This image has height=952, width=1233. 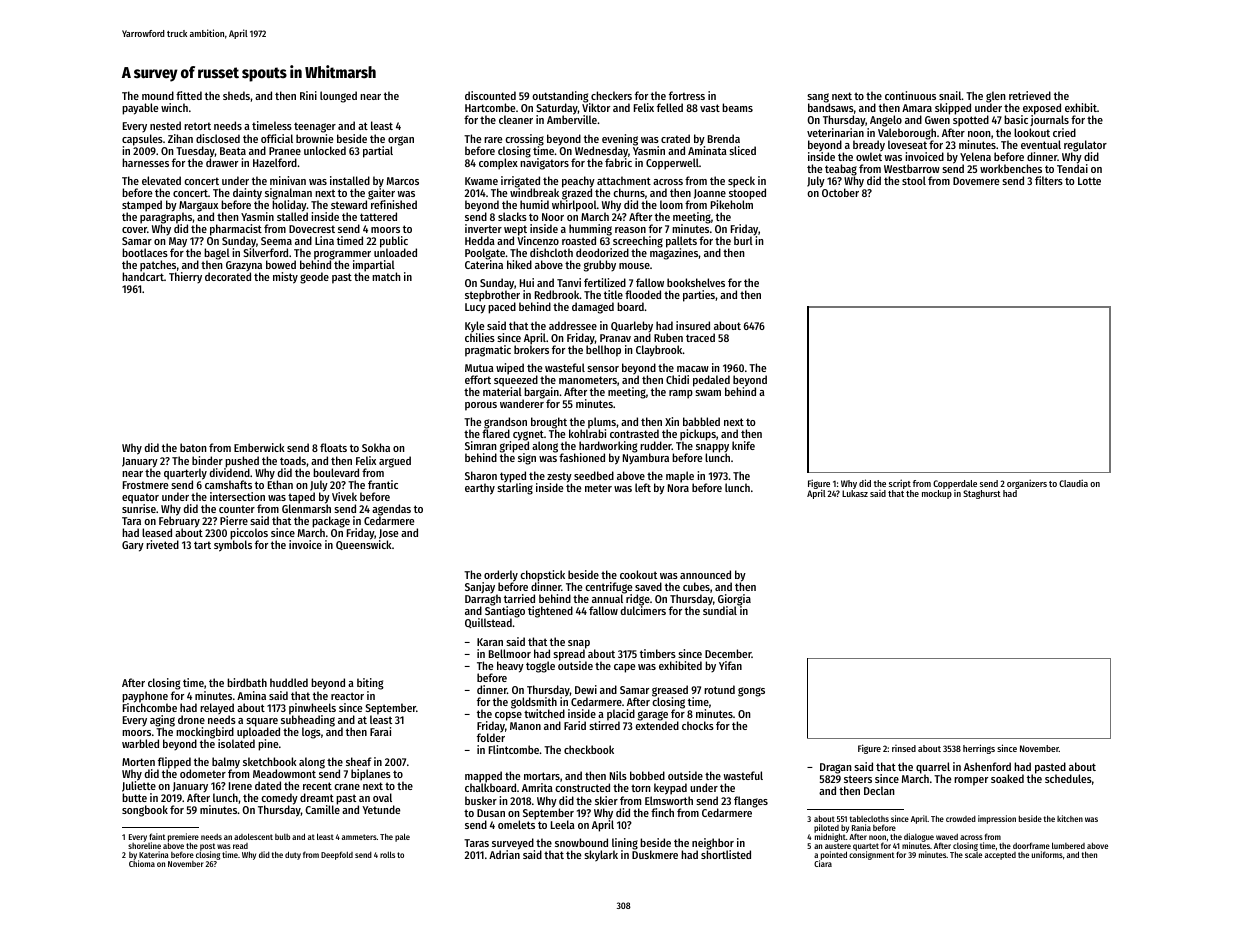 I want to click on fortress, so click(x=687, y=95).
